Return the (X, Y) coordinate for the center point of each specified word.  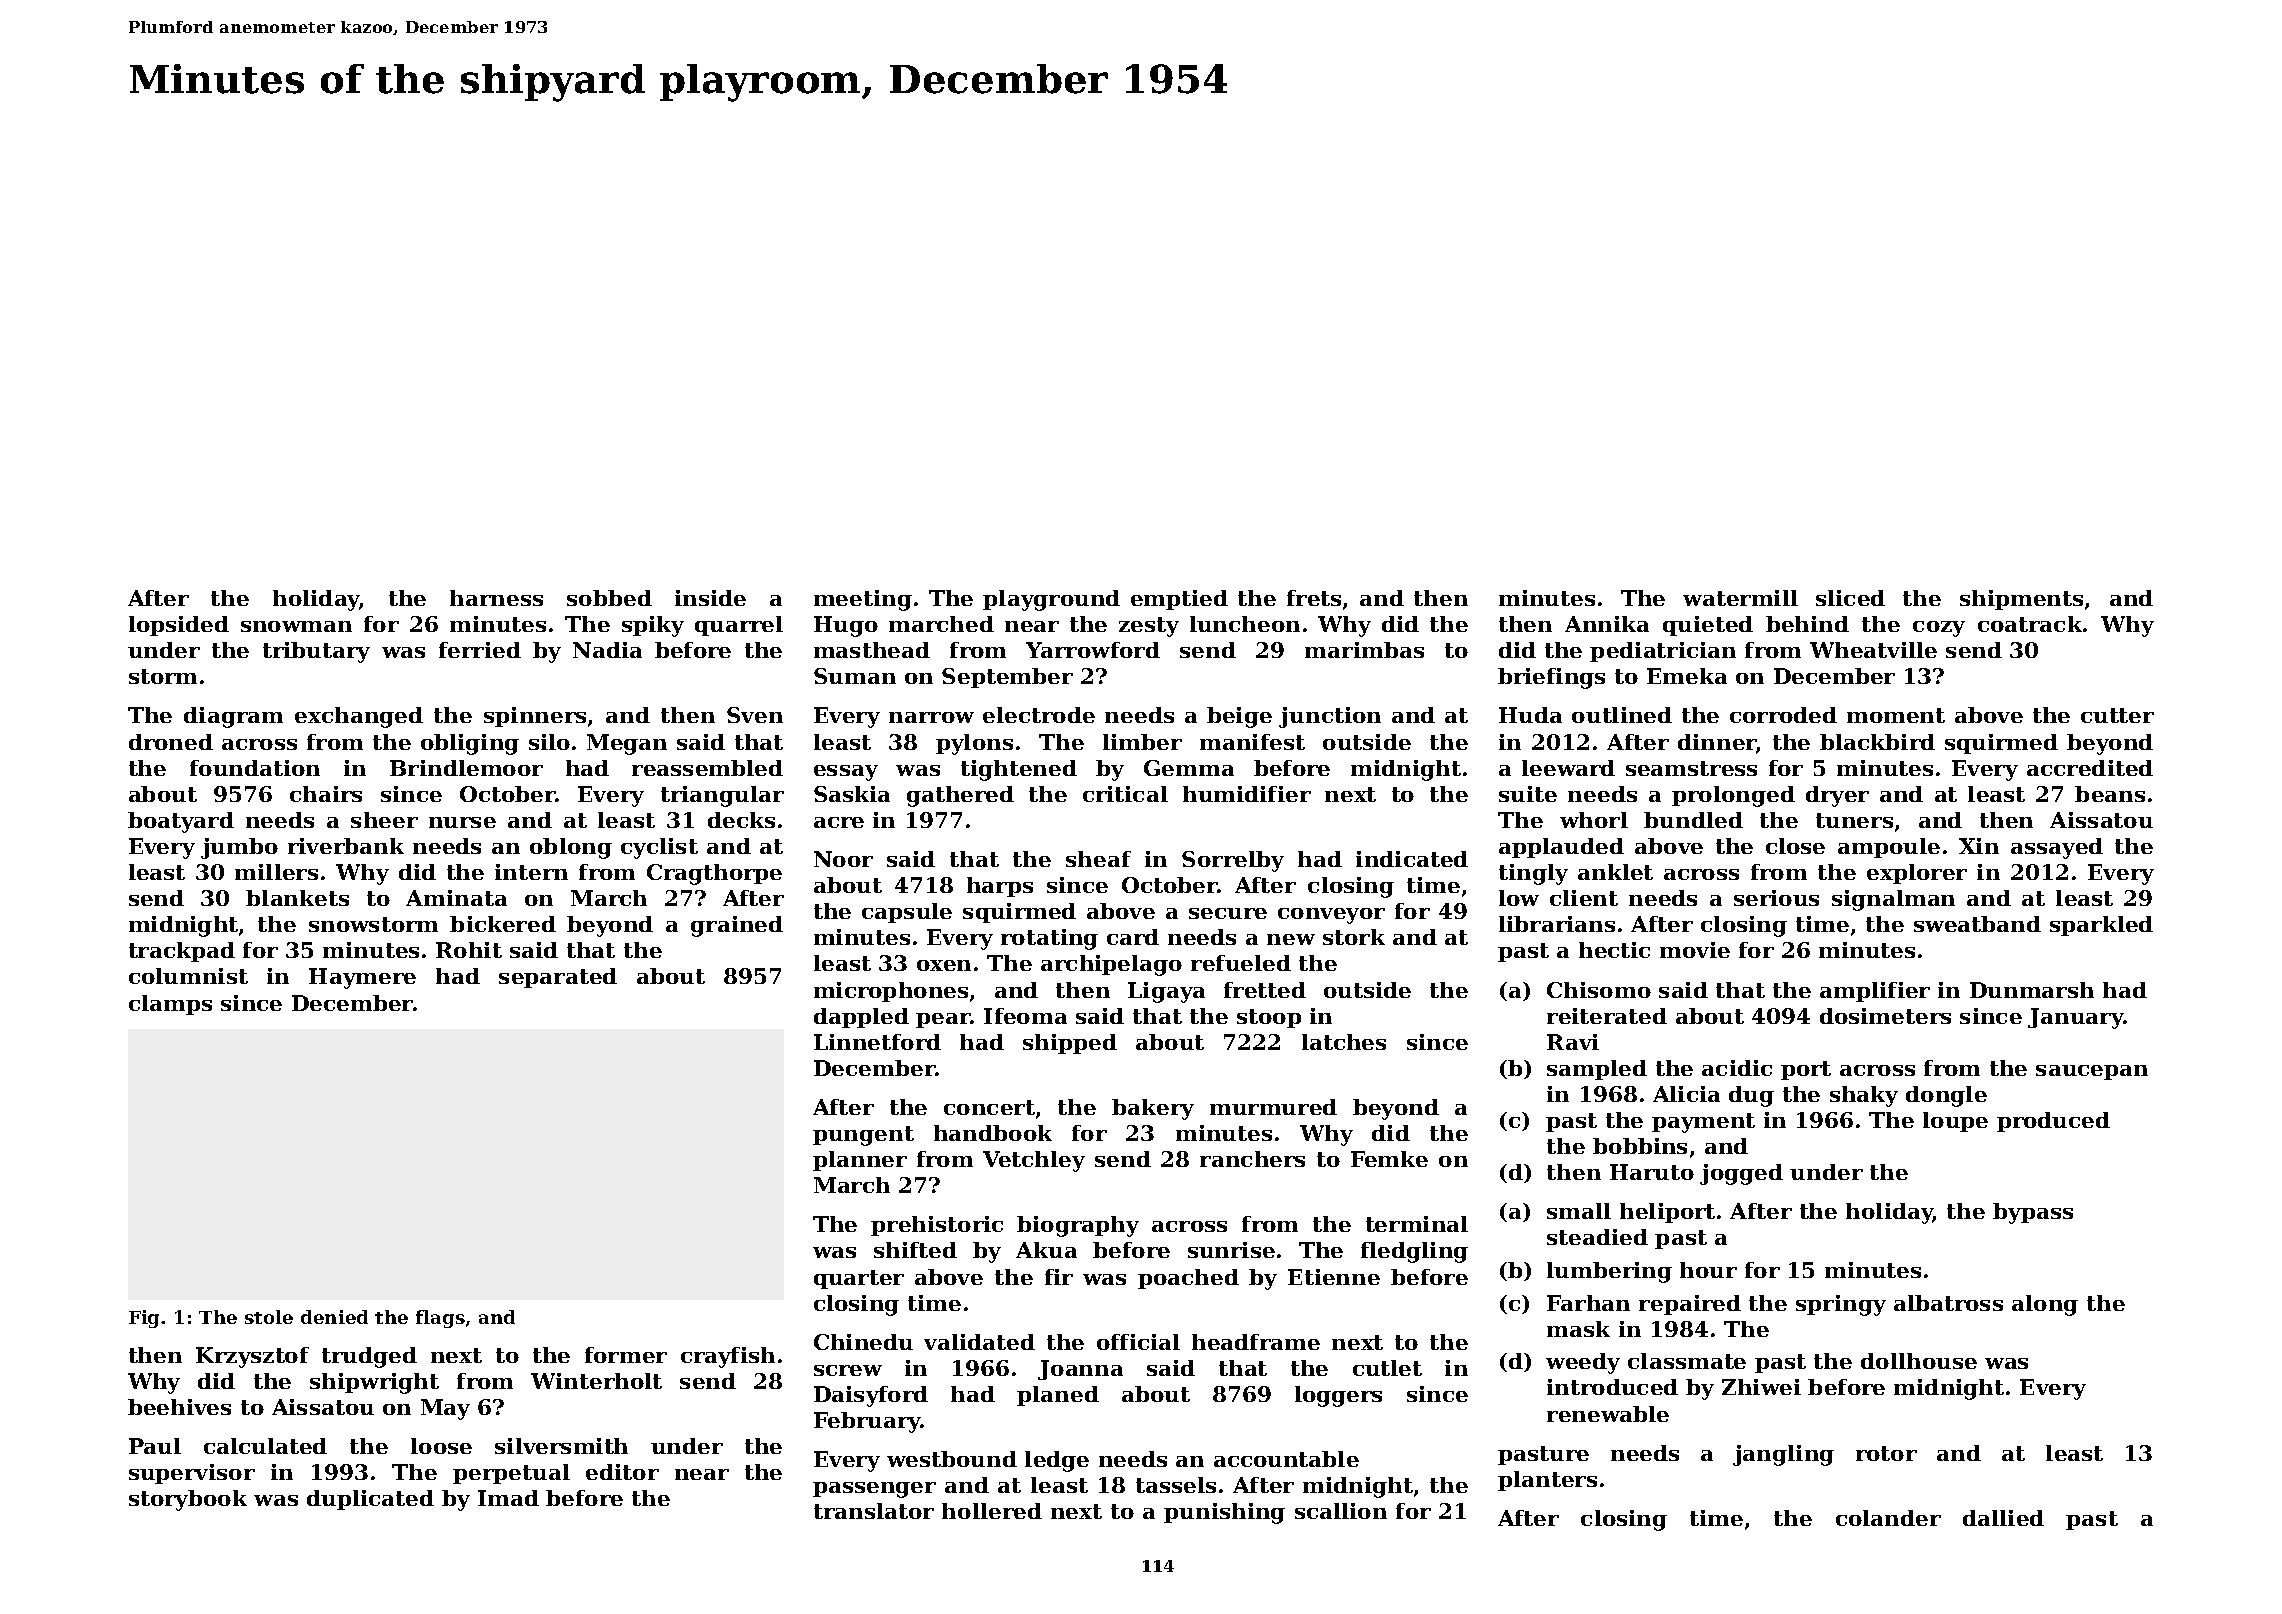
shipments (2021, 600)
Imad (508, 1498)
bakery (1153, 1109)
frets (1314, 598)
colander (1888, 1518)
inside (710, 598)
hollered (992, 1511)
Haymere (362, 978)
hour (1708, 1270)
